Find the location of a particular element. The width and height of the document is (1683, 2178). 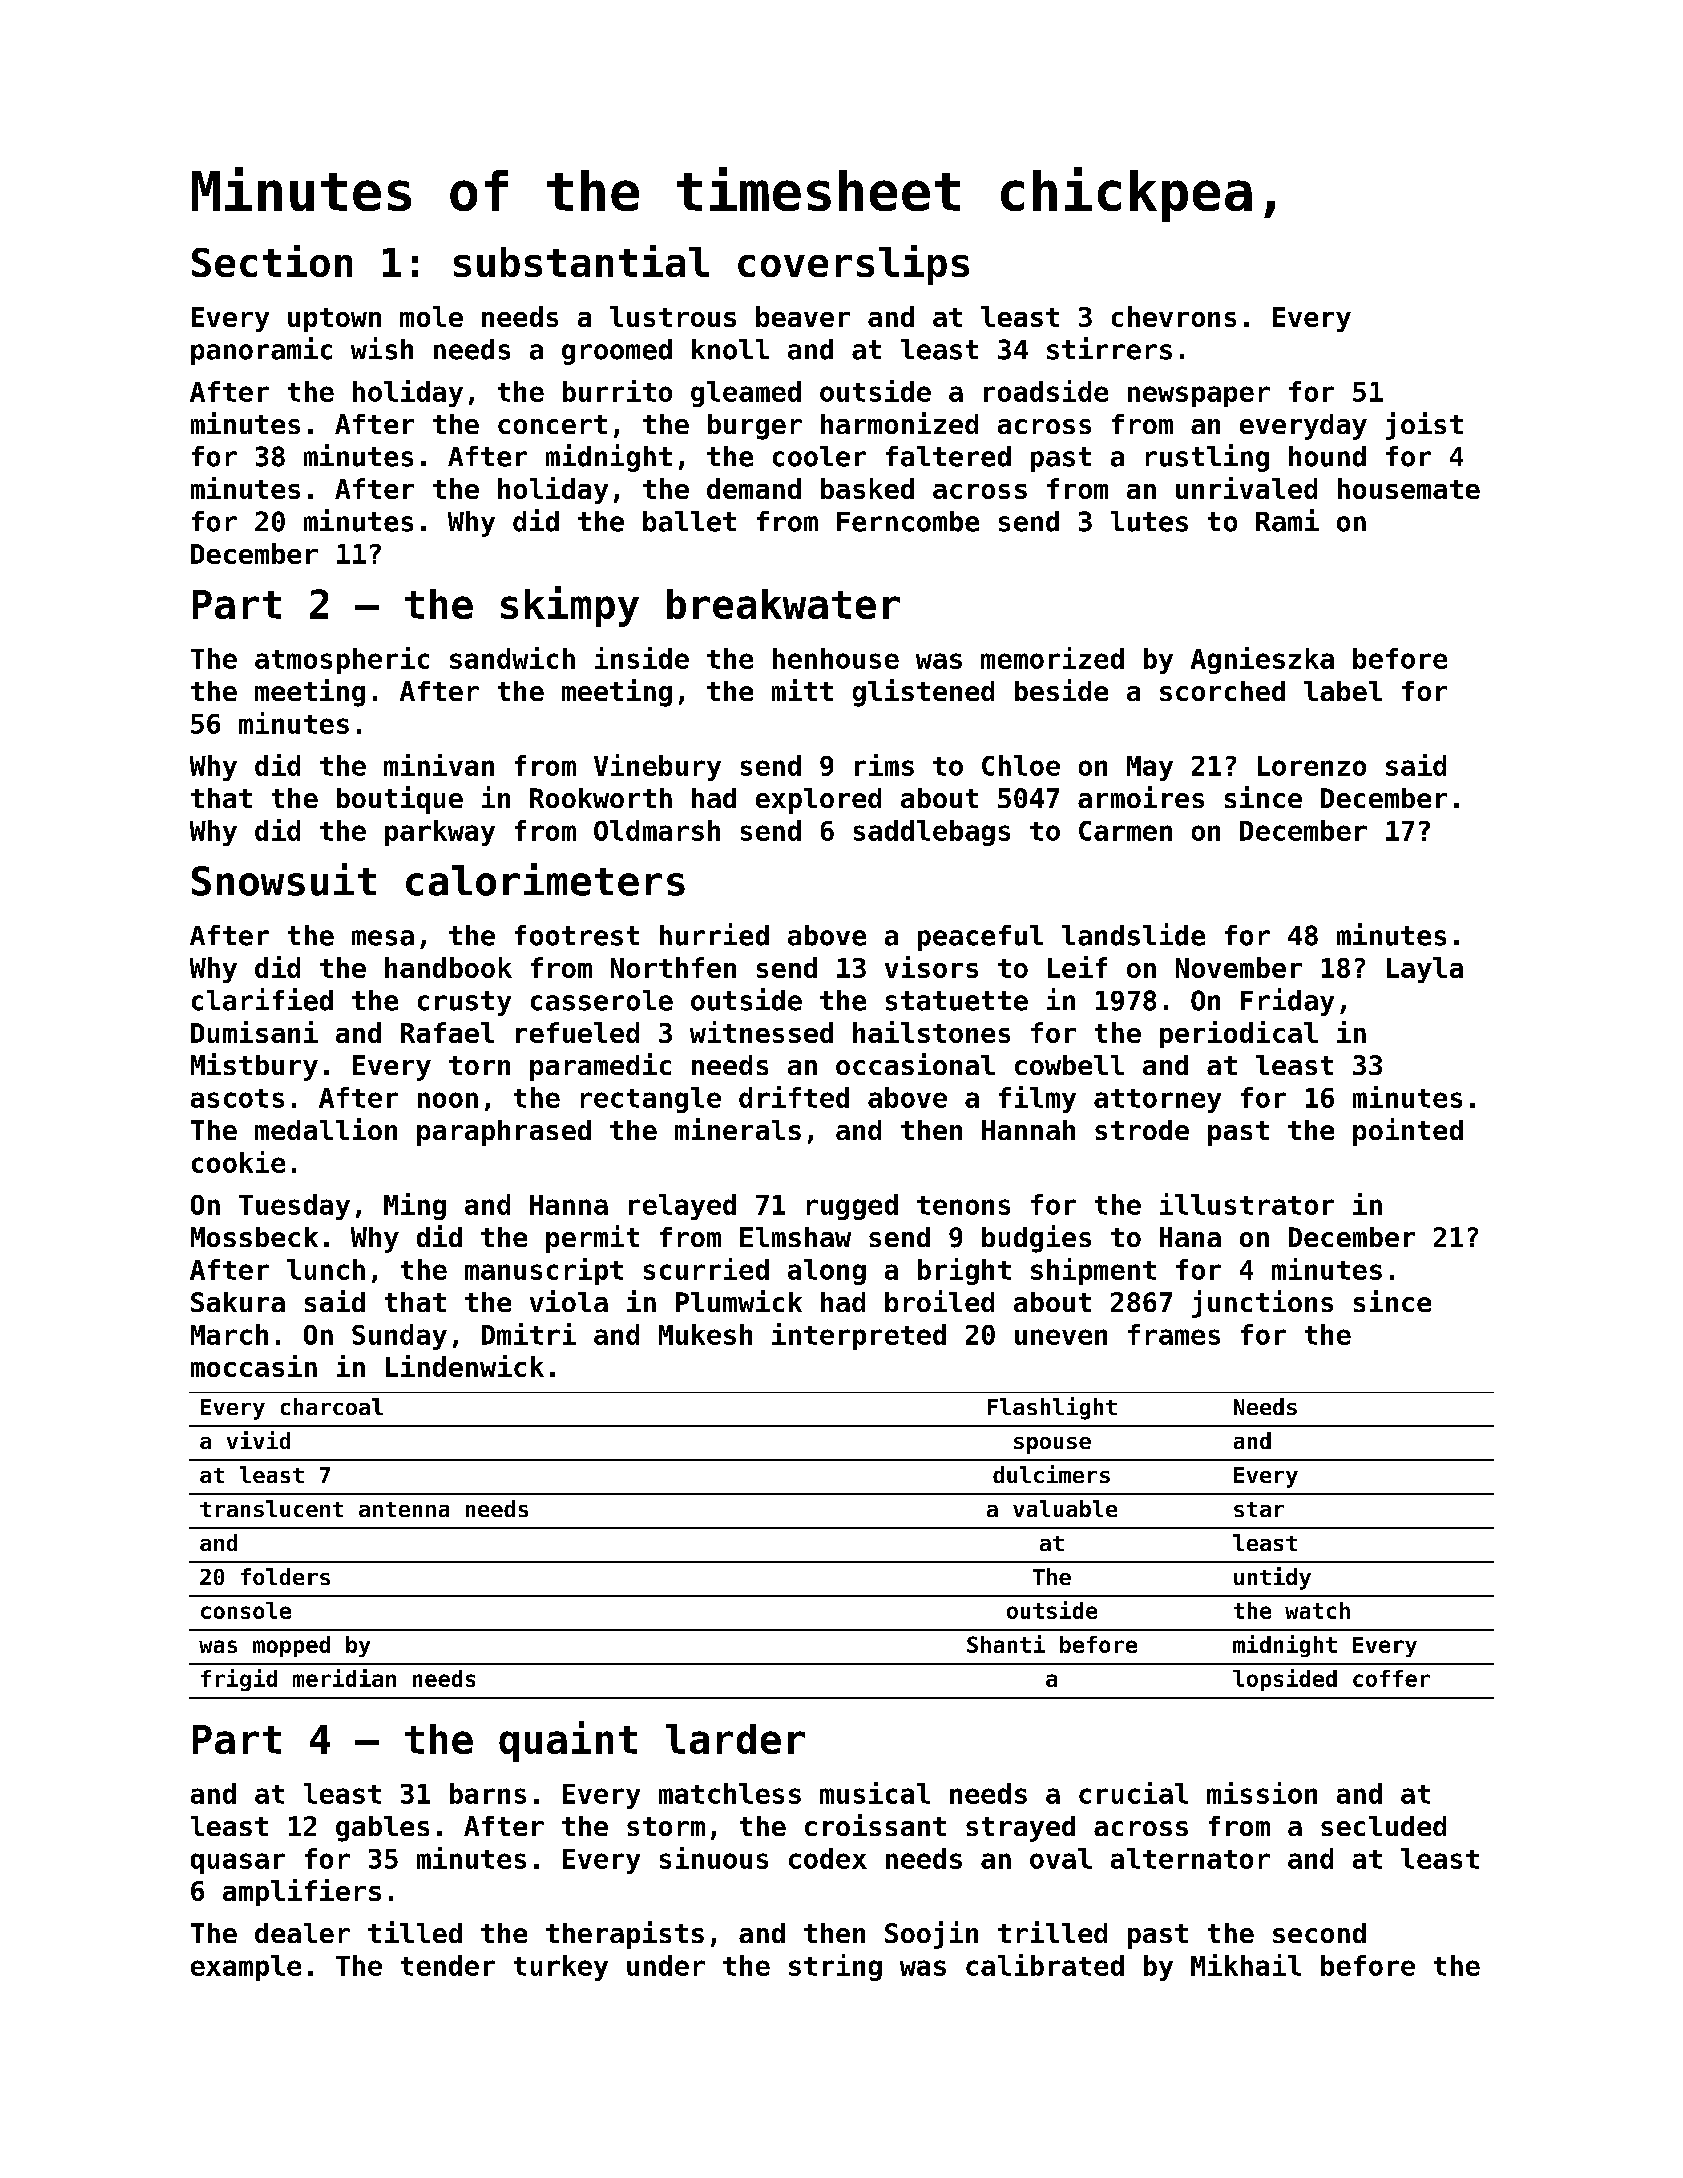

frames is located at coordinates (1174, 1334).
